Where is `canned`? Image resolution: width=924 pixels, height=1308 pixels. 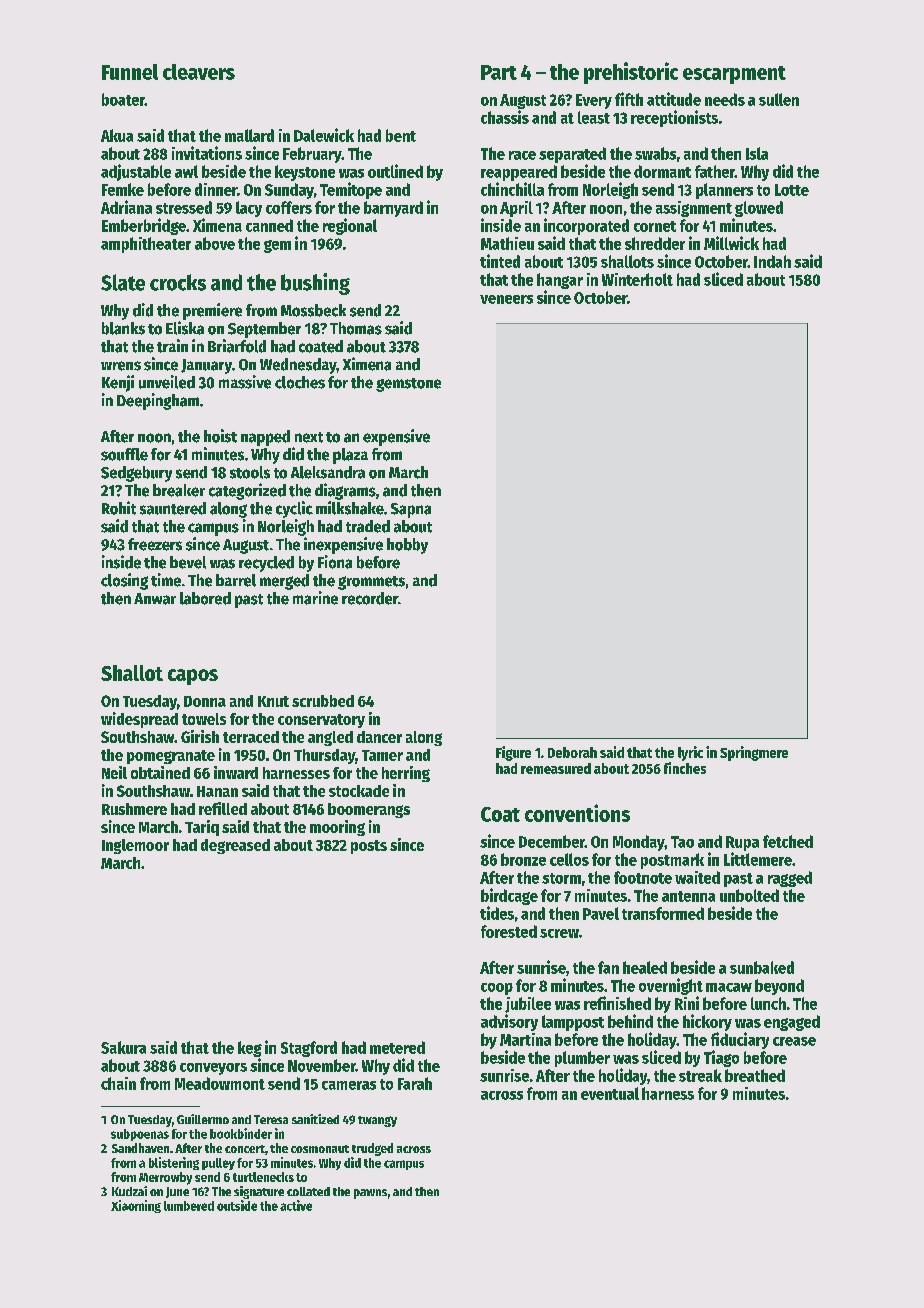 canned is located at coordinates (269, 225).
